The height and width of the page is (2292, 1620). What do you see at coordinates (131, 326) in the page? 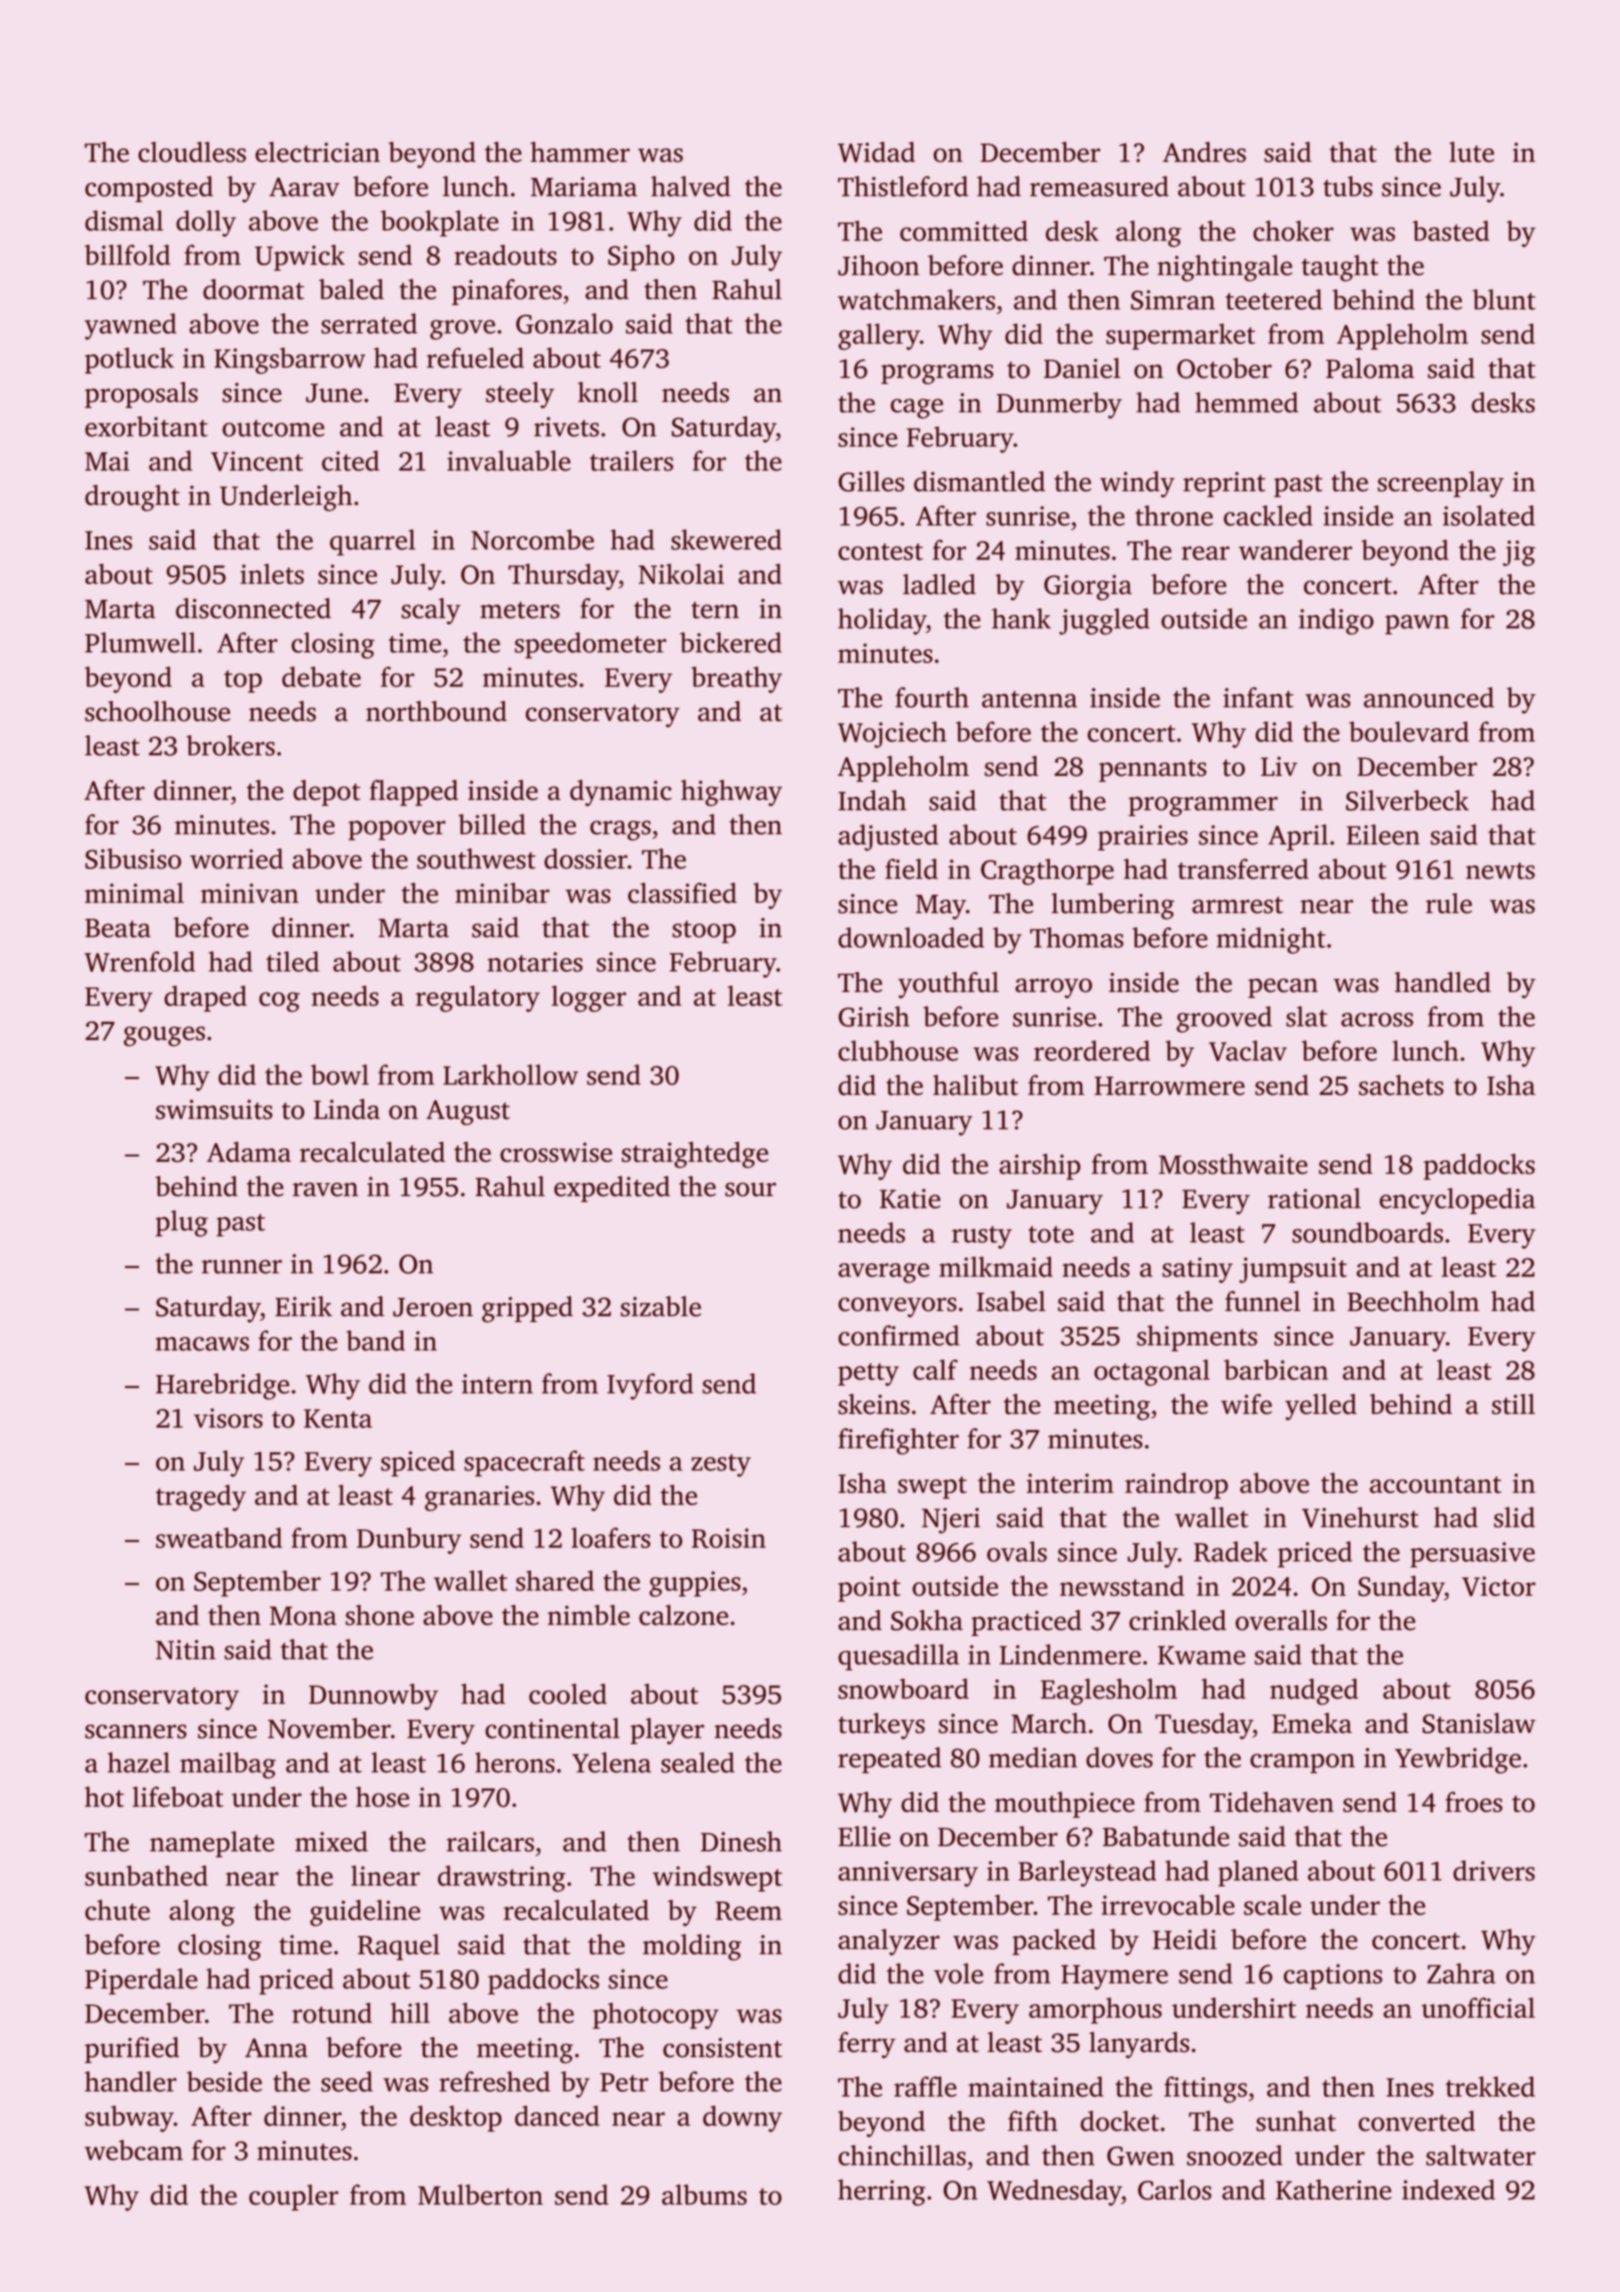
I see `yawned` at bounding box center [131, 326].
